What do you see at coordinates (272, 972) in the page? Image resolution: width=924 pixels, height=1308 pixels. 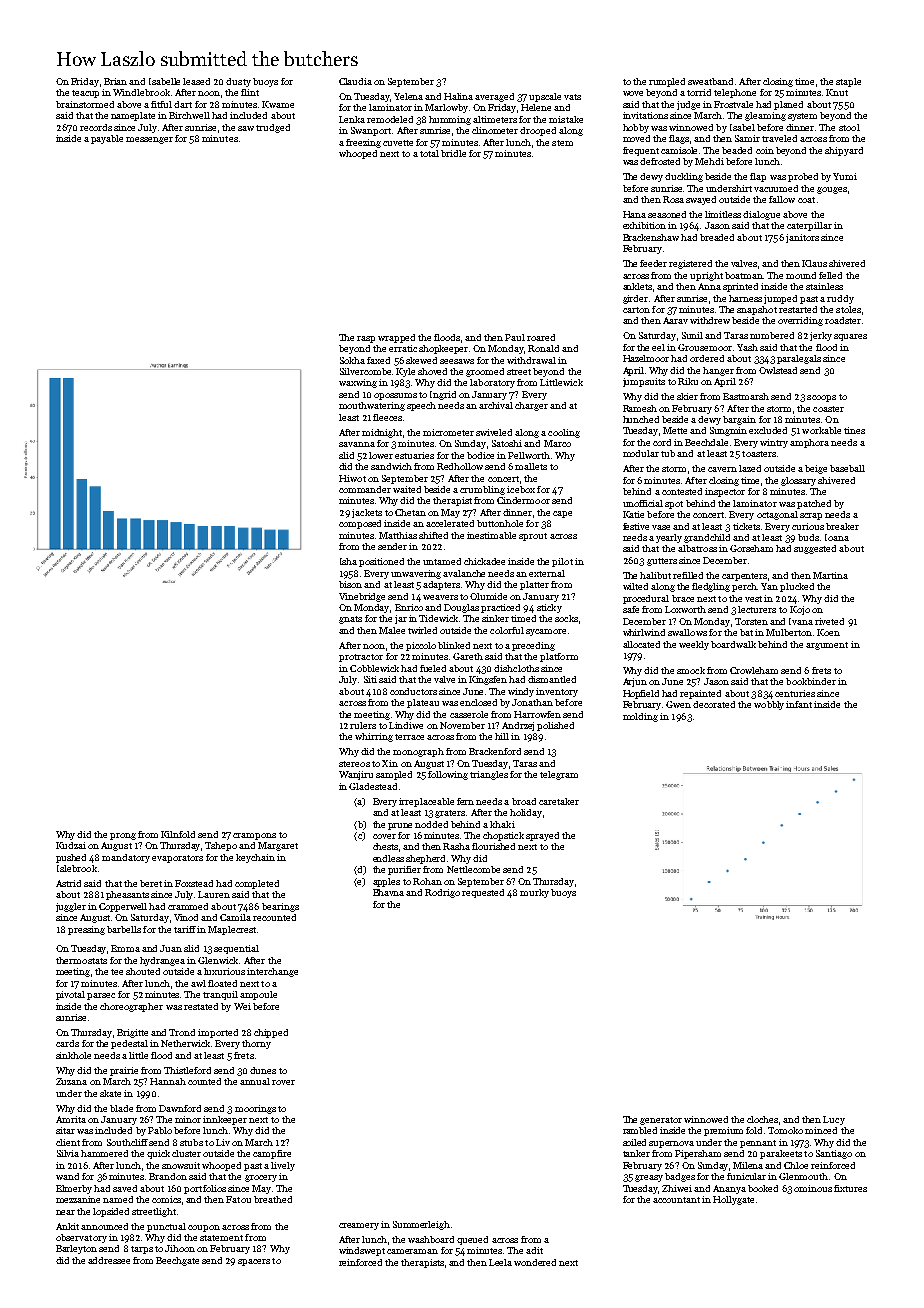 I see `interchange` at bounding box center [272, 972].
